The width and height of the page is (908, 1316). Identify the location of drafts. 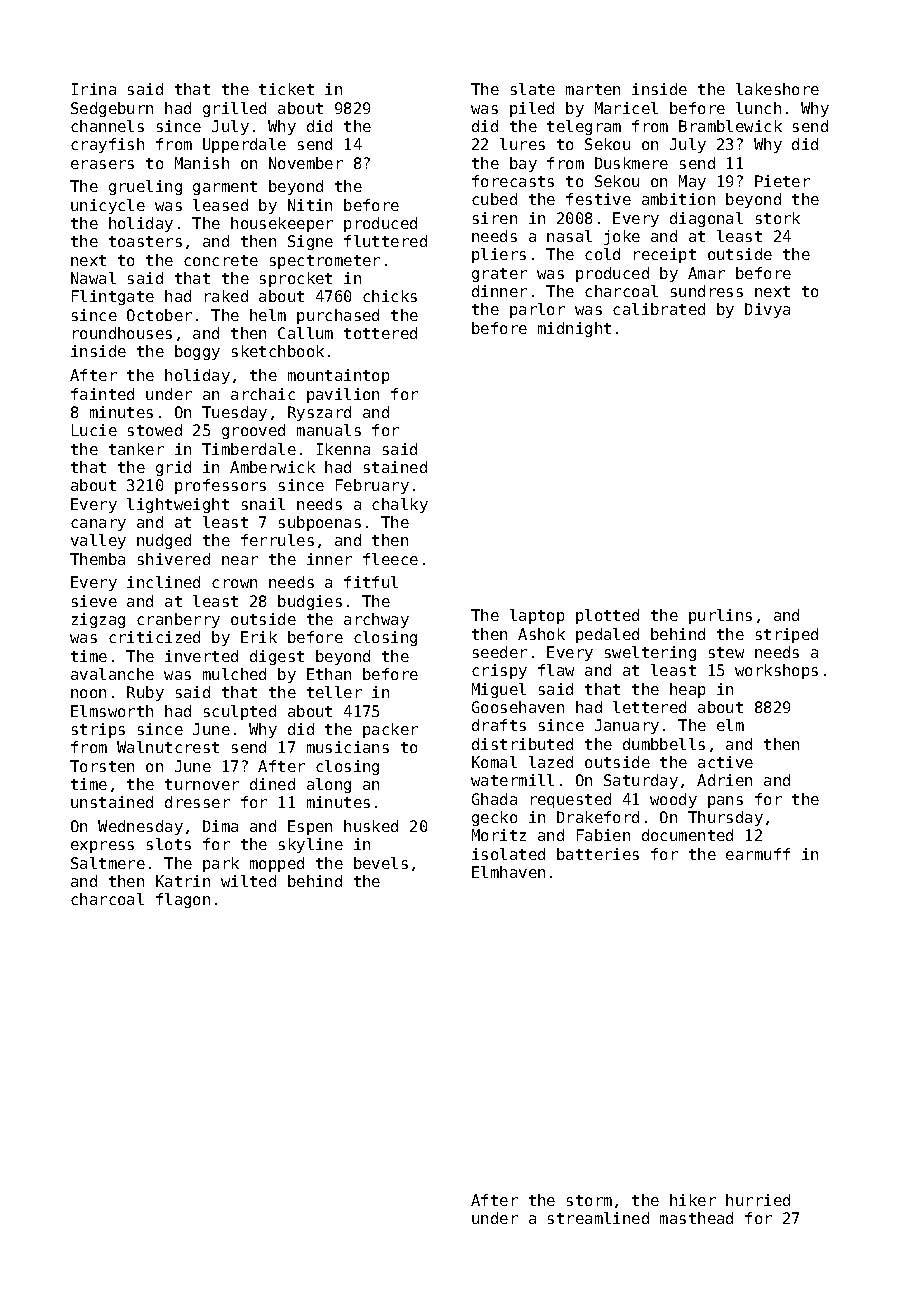
(499, 725).
